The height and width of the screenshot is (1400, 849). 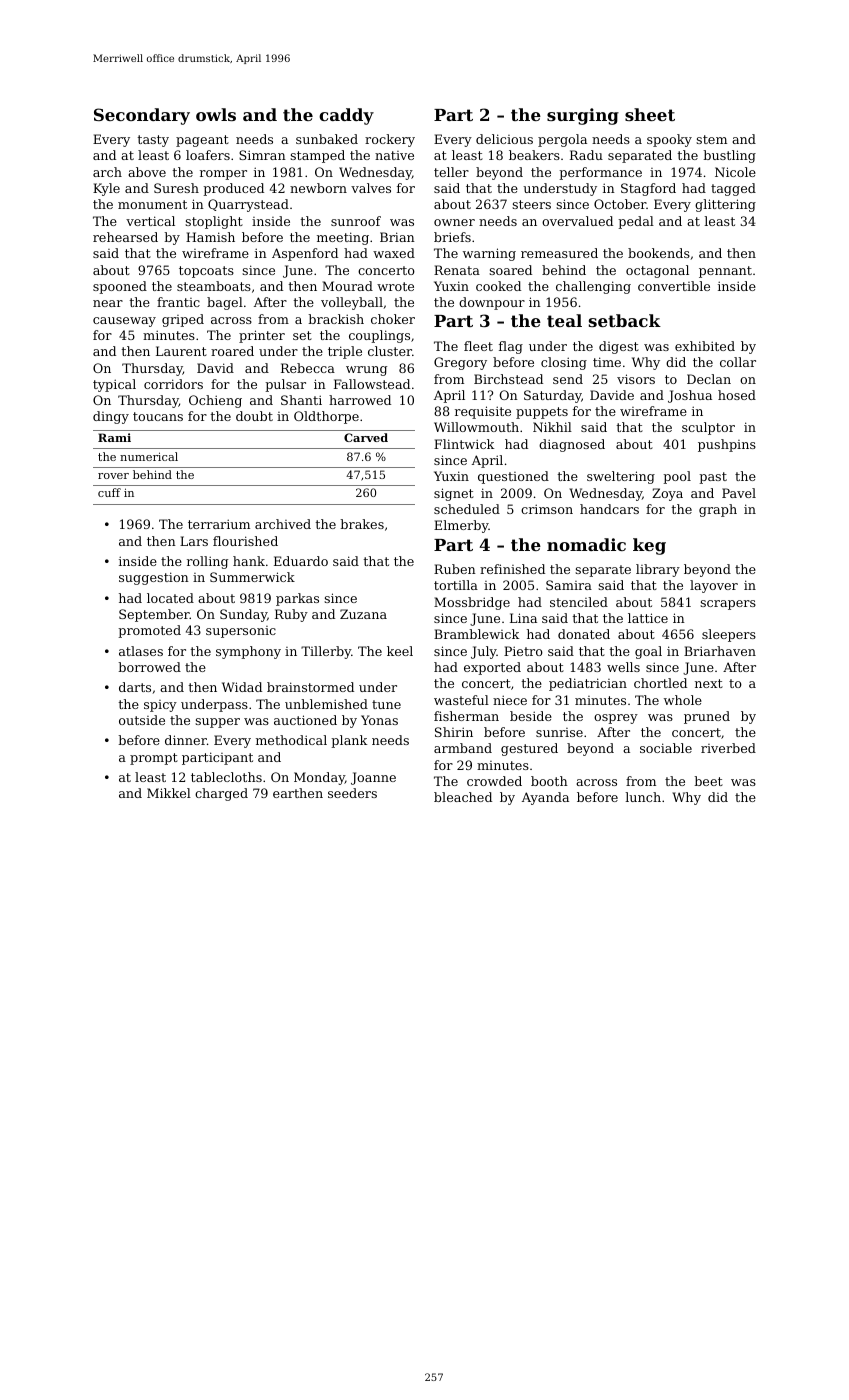 What do you see at coordinates (451, 172) in the screenshot?
I see `teller` at bounding box center [451, 172].
